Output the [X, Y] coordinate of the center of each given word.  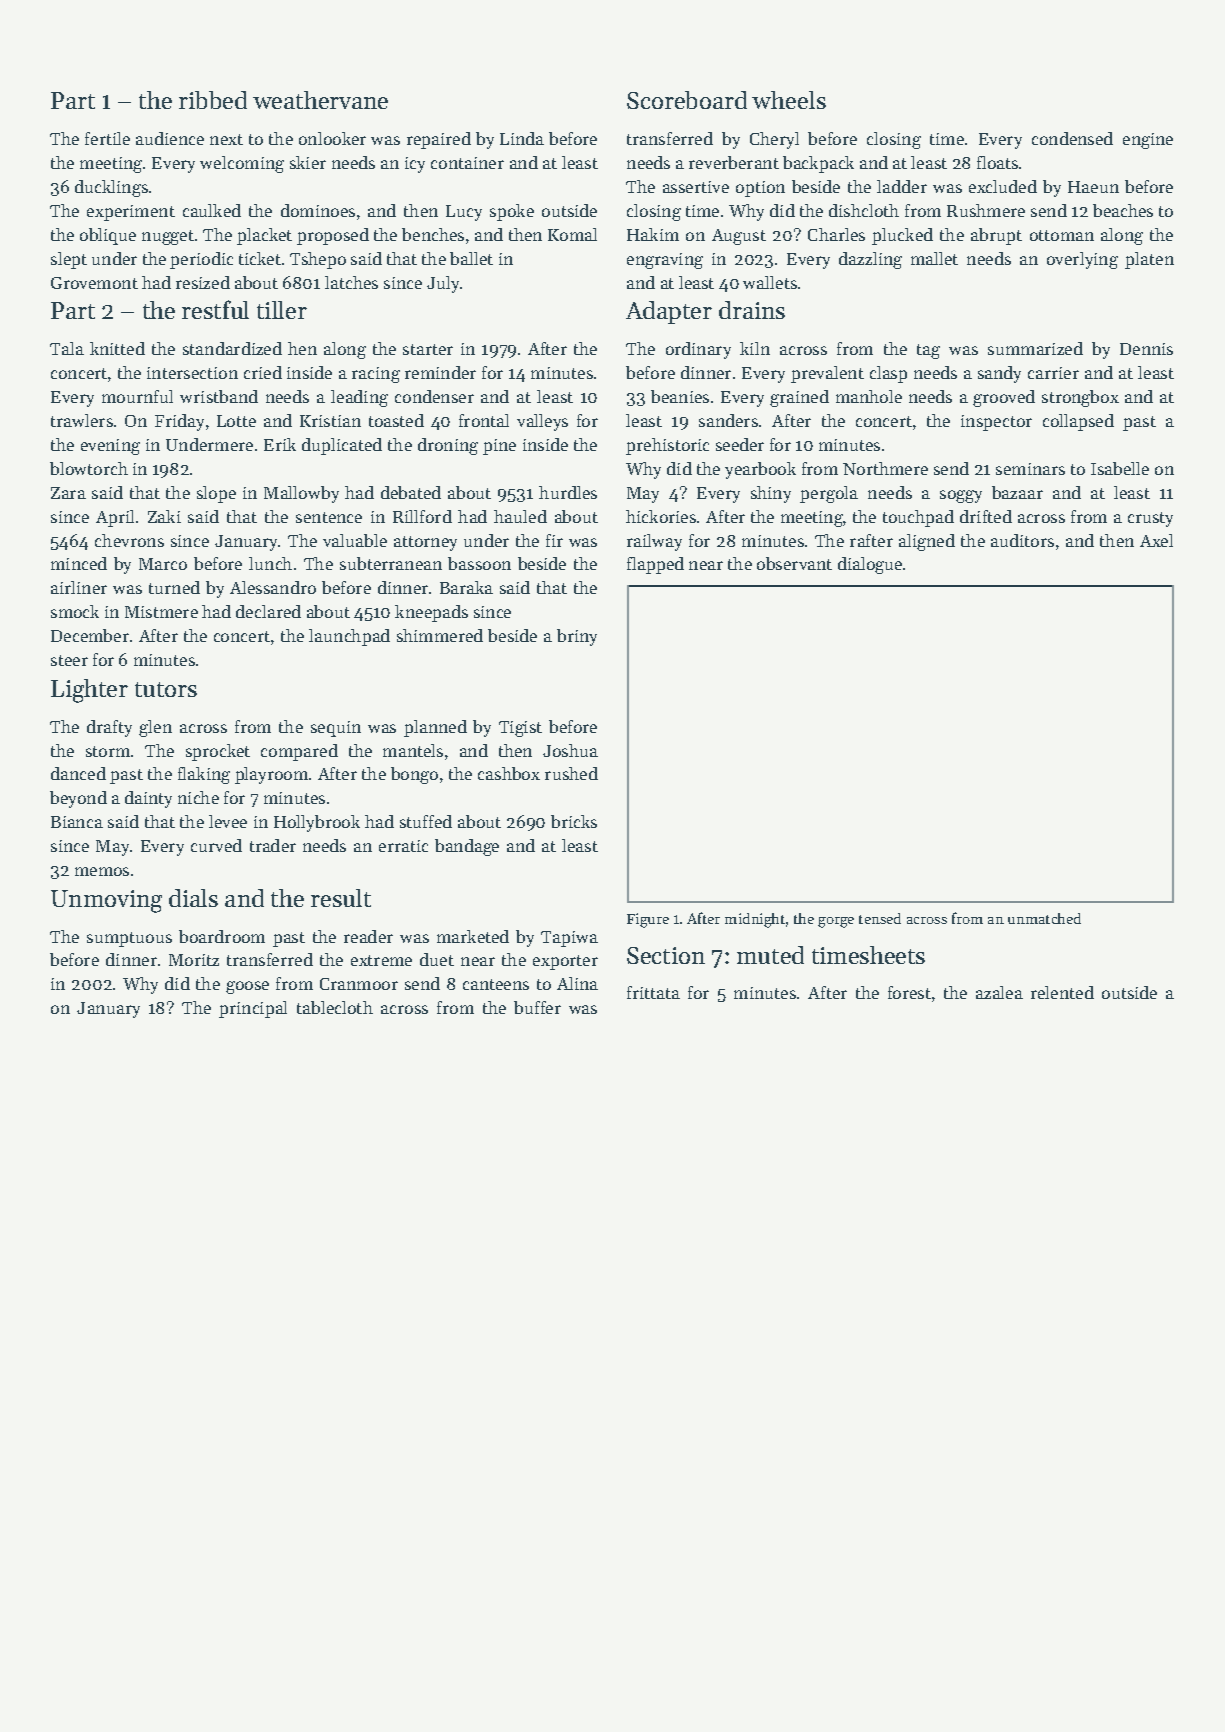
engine [1148, 141]
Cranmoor [359, 984]
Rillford [422, 516]
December [90, 635]
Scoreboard [687, 100]
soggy [961, 496]
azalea [999, 992]
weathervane [320, 100]
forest [909, 992]
